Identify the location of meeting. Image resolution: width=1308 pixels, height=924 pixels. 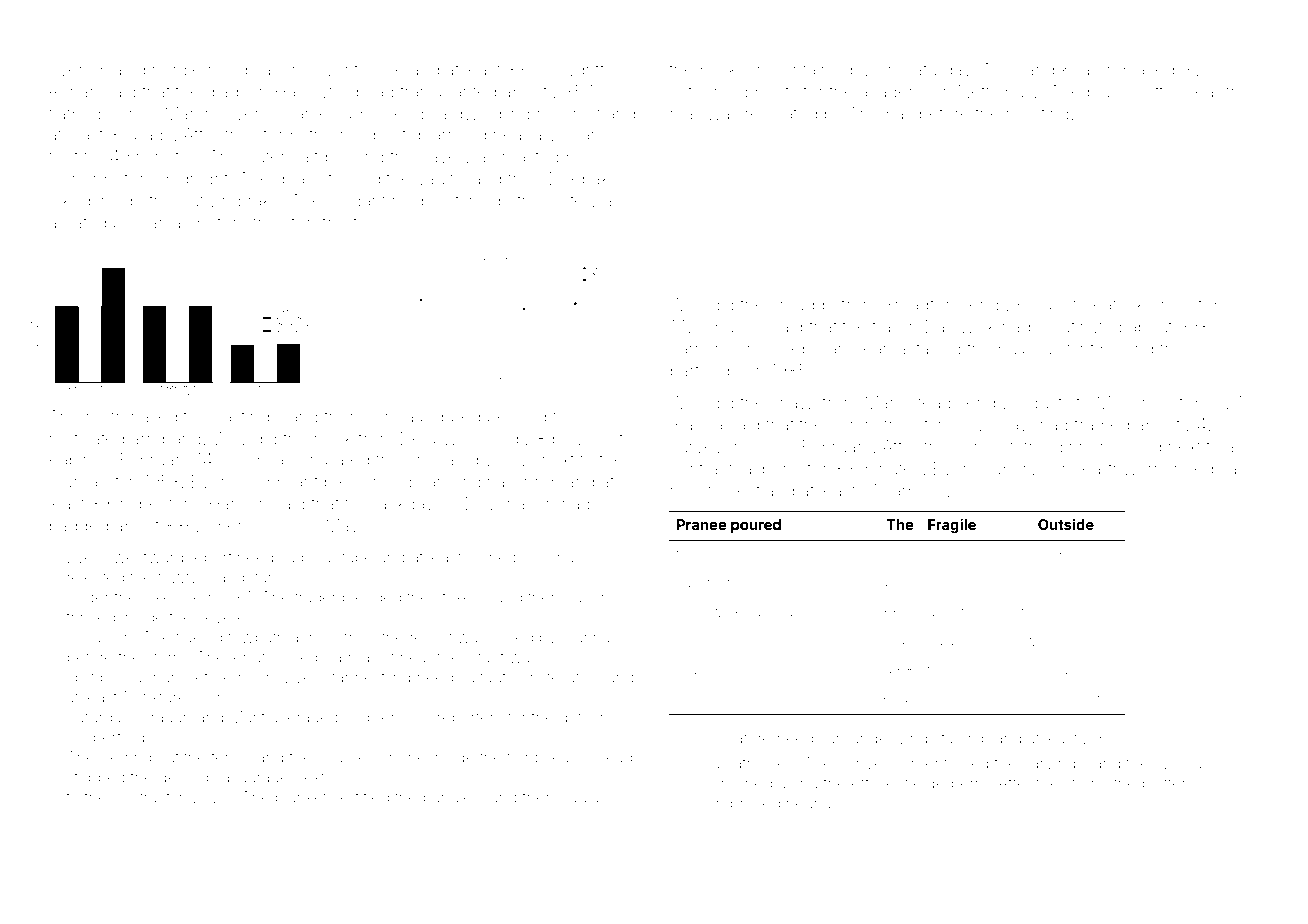
(1037, 115).
